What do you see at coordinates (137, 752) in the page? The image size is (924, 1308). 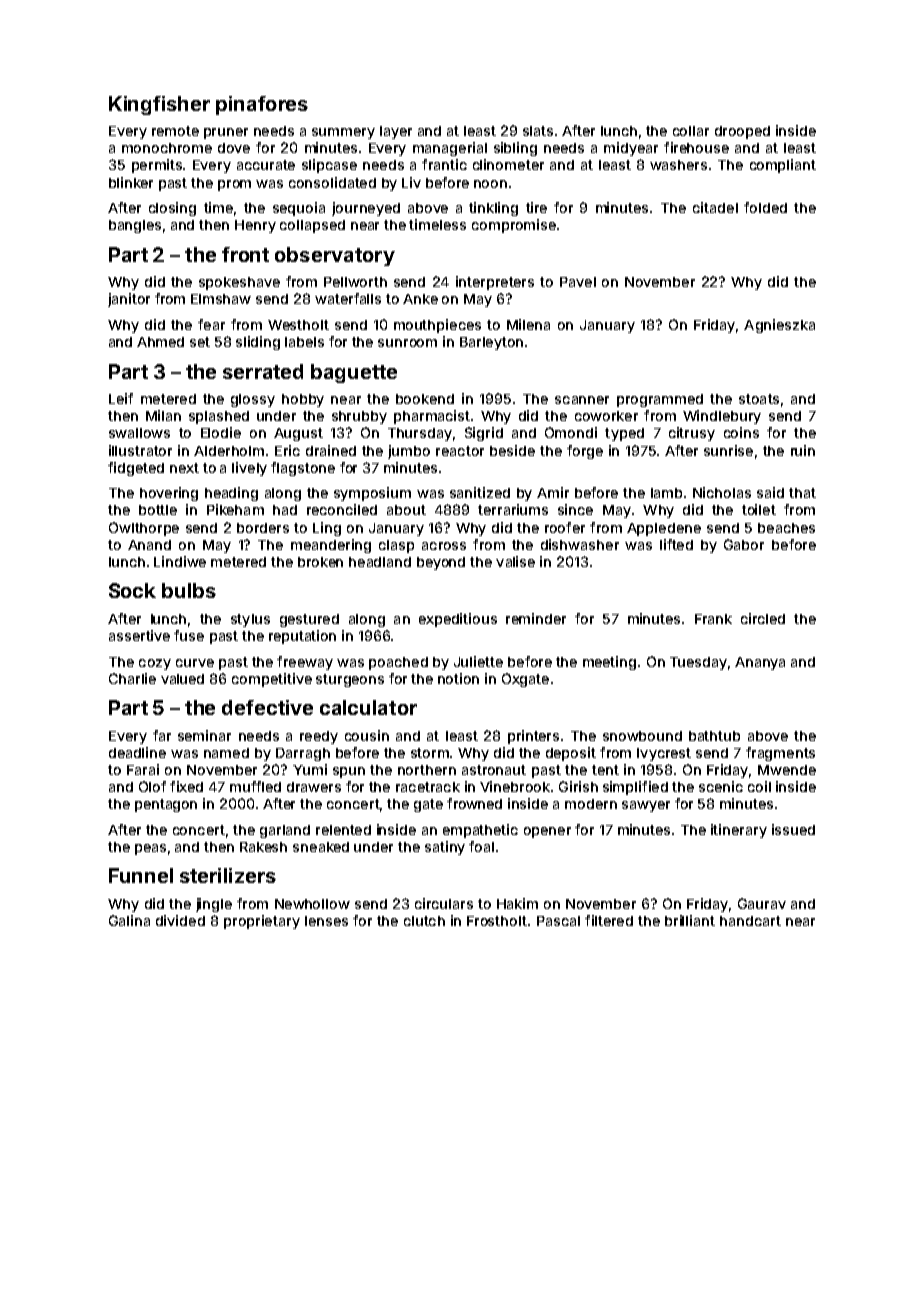 I see `deadline` at bounding box center [137, 752].
